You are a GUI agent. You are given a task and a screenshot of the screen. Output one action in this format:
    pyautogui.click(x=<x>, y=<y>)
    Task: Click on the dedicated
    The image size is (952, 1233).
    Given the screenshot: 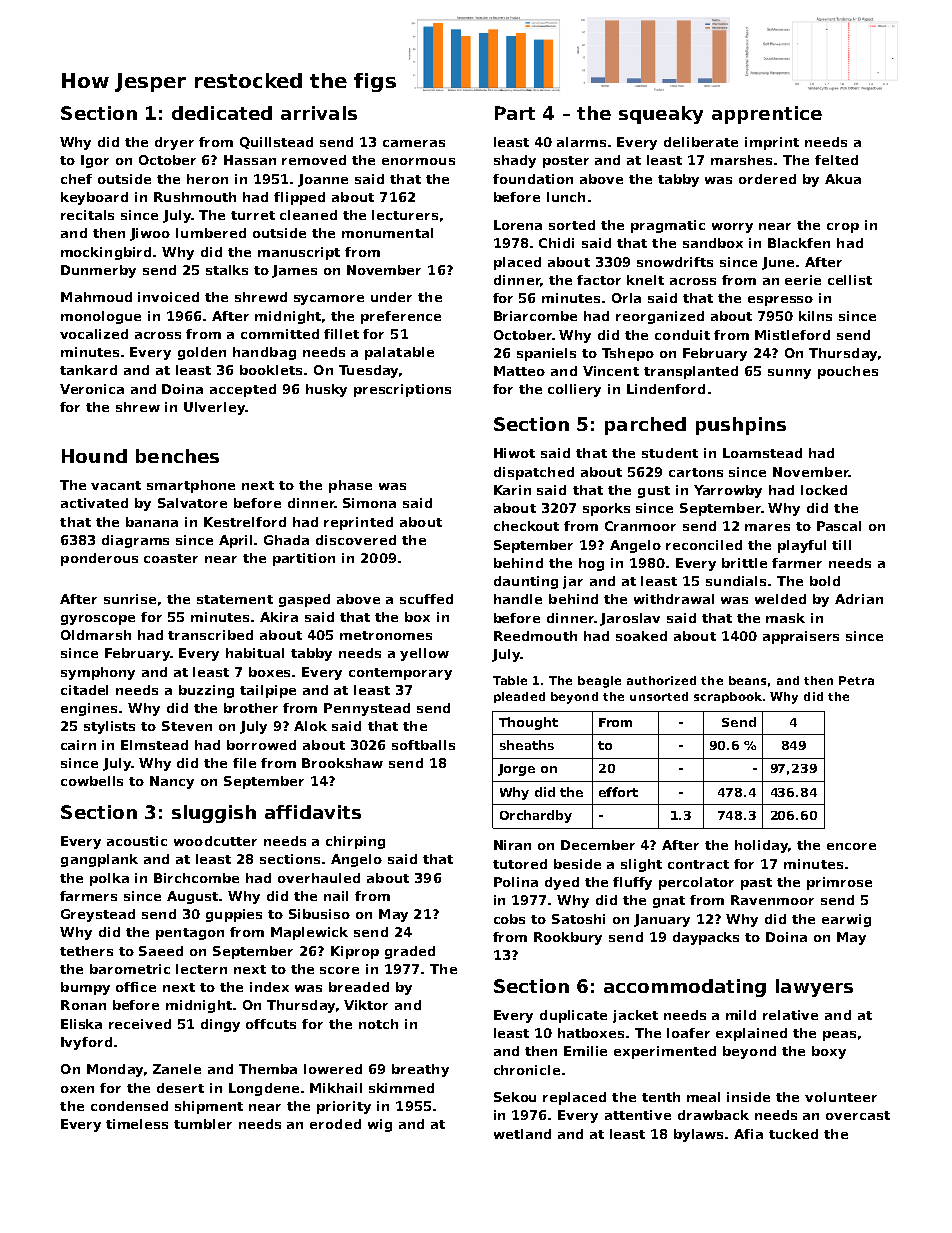 What is the action you would take?
    pyautogui.click(x=222, y=113)
